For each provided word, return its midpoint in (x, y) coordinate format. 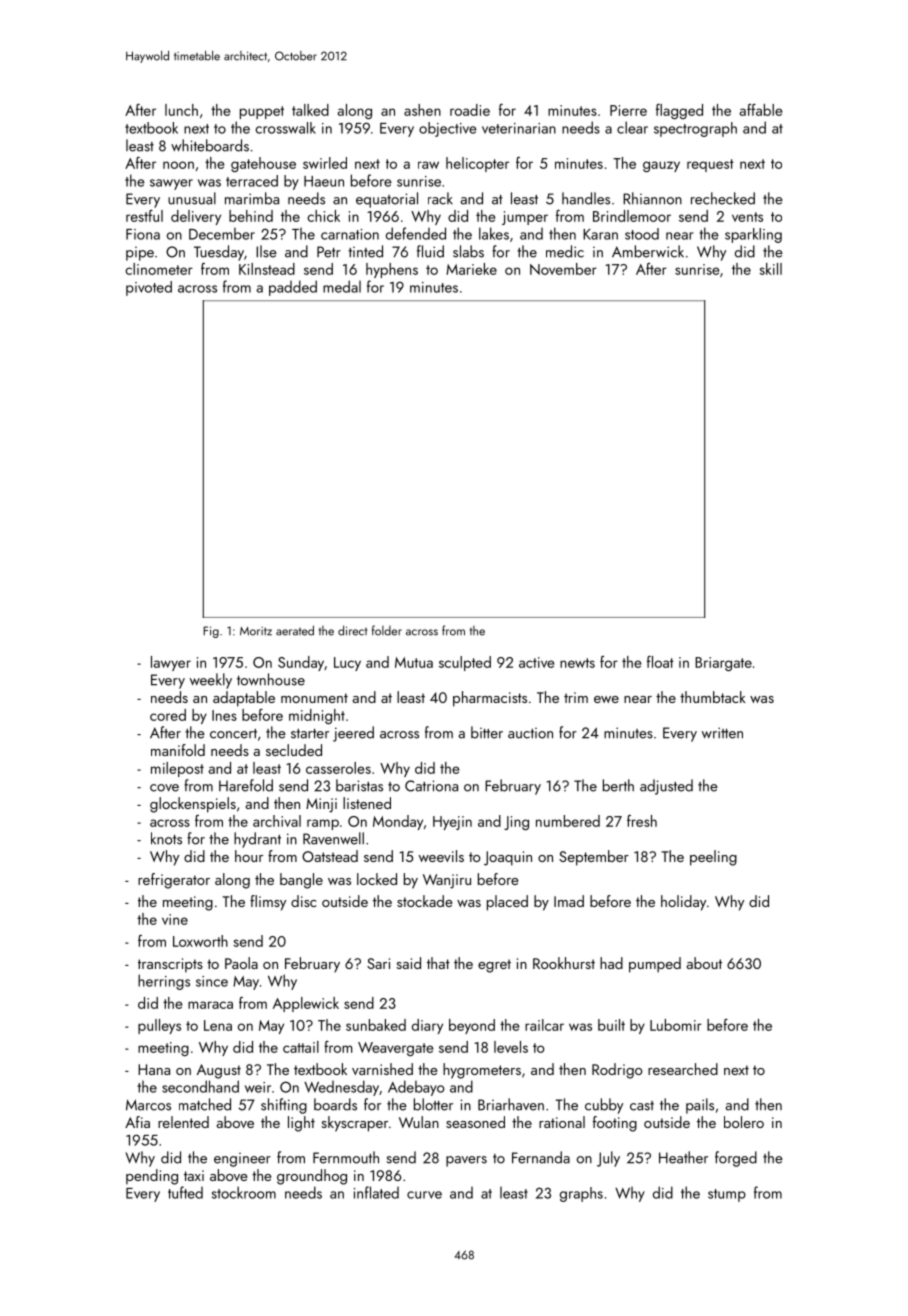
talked (310, 110)
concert (233, 734)
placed (507, 903)
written (722, 733)
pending (152, 1177)
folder (387, 630)
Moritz (256, 631)
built (611, 1025)
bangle (301, 881)
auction (530, 733)
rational (562, 1122)
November (563, 269)
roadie (470, 110)
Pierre (628, 110)
